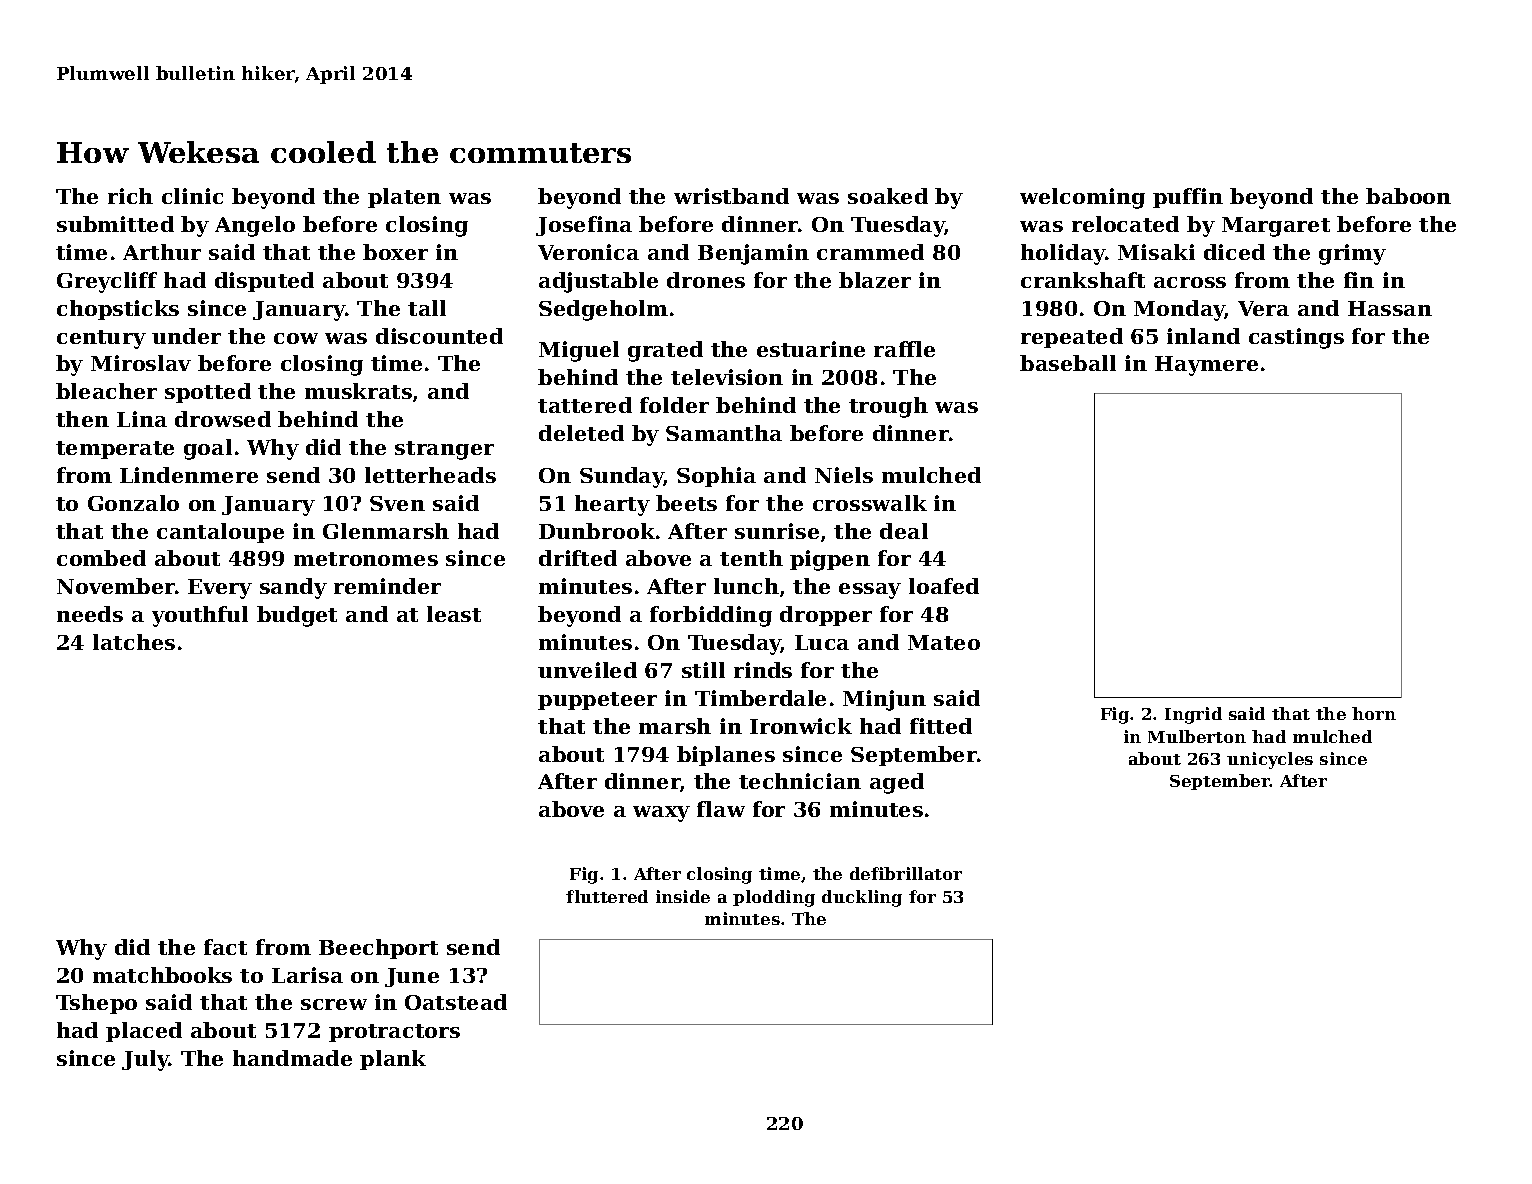 Image resolution: width=1532 pixels, height=1184 pixels. What do you see at coordinates (220, 533) in the screenshot?
I see `cantaloupe` at bounding box center [220, 533].
